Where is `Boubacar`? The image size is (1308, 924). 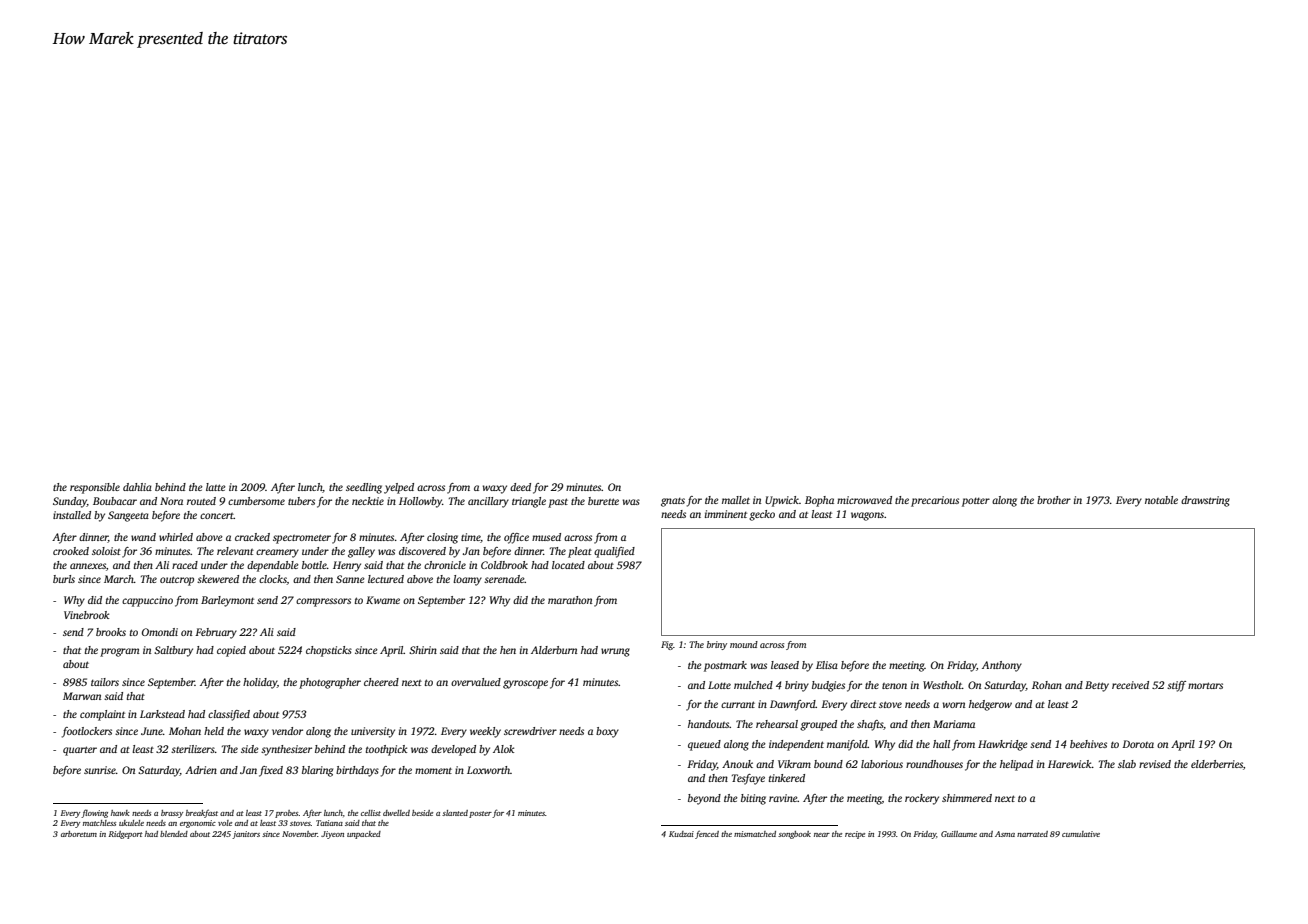
Boubacar is located at coordinates (115, 501).
